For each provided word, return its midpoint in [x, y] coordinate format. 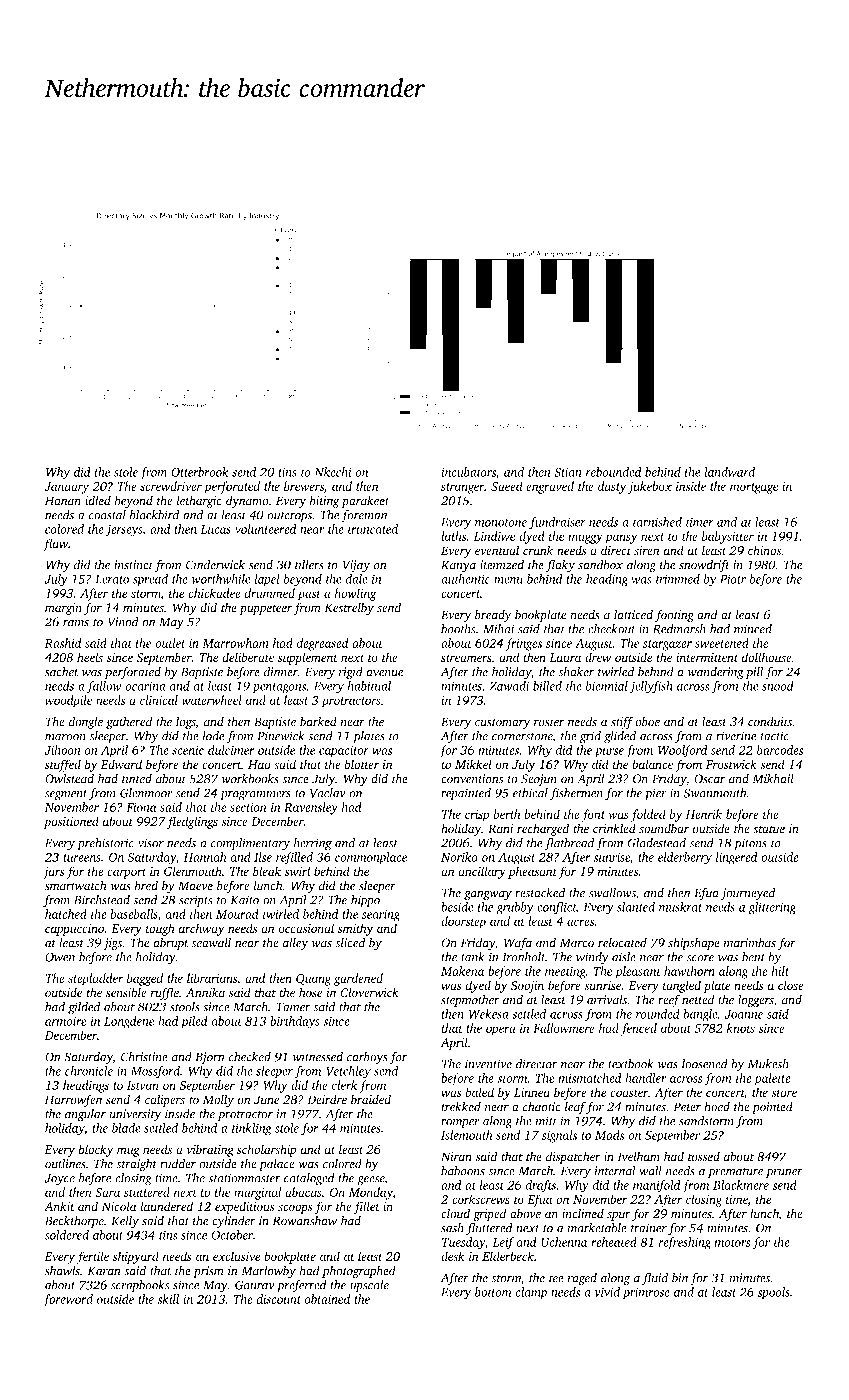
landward [729, 472]
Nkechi [333, 472]
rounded [658, 1014]
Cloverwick [369, 992]
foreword [68, 1300]
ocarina [145, 686]
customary [502, 724]
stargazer [667, 645]
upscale [369, 1286]
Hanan [63, 501]
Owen [60, 957]
